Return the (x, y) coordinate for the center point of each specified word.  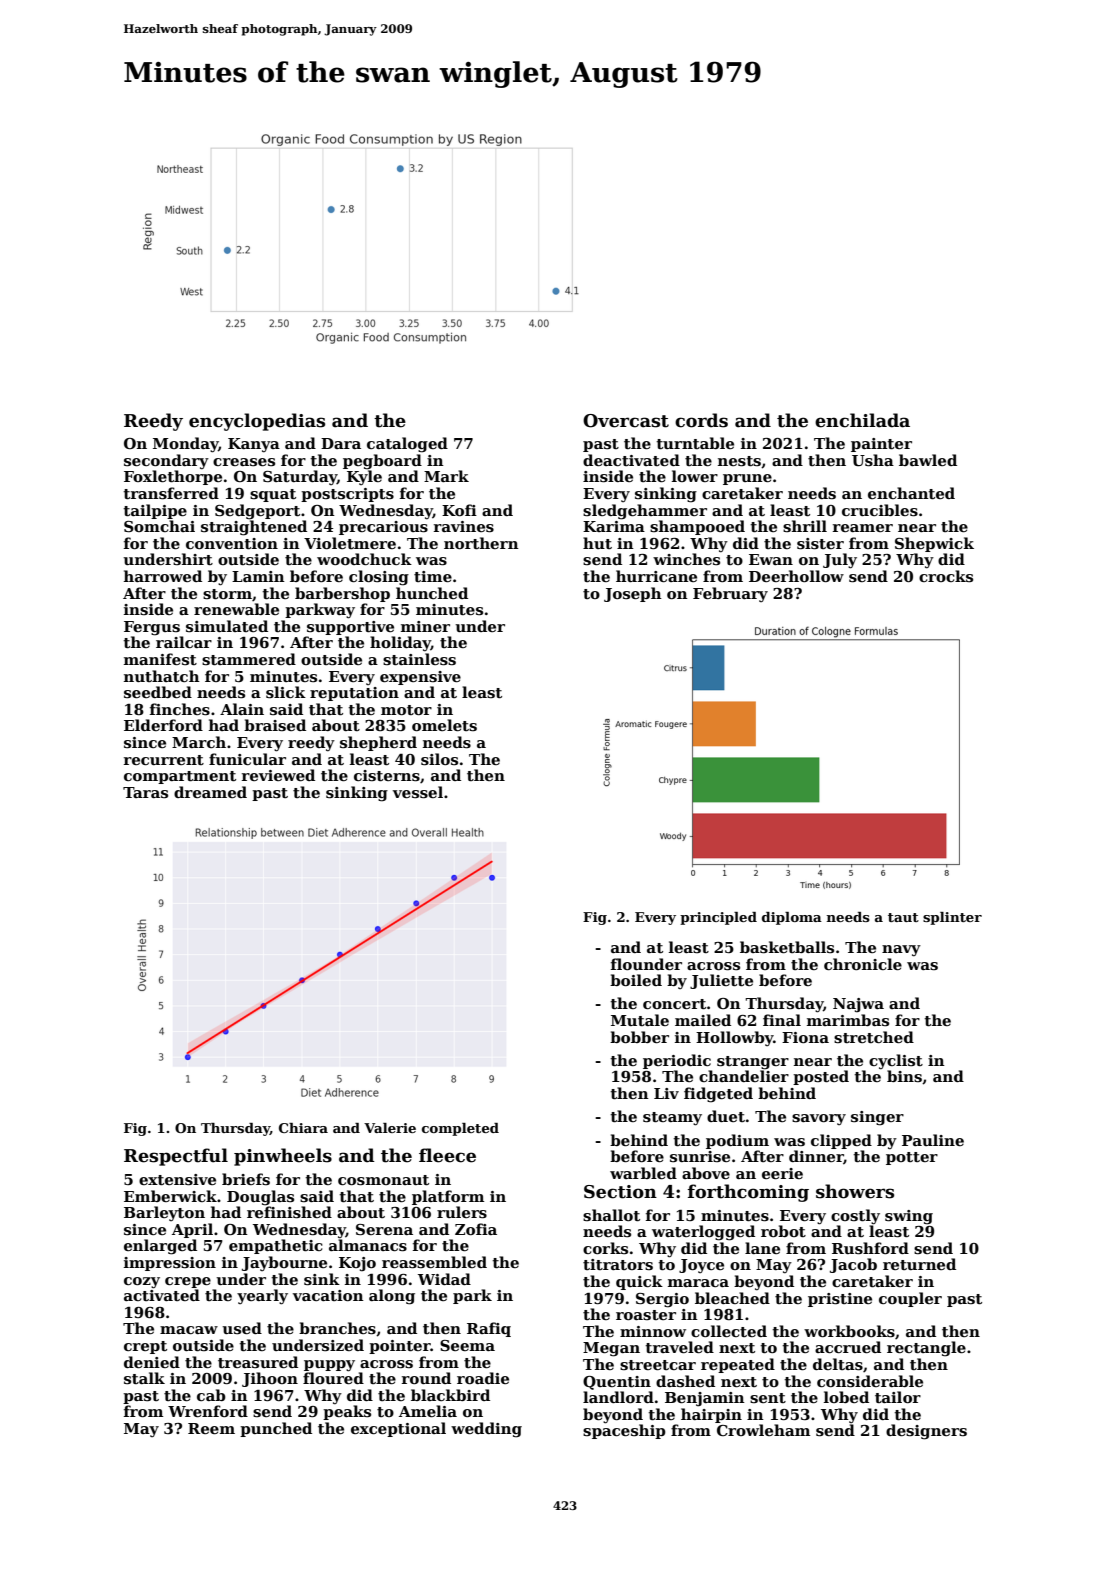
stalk (144, 1378)
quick (639, 1282)
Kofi (459, 510)
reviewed (278, 775)
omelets (444, 725)
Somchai (159, 526)
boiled (636, 980)
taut (903, 917)
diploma (792, 918)
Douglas (260, 1198)
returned (919, 1264)
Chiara (303, 1128)
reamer (863, 528)
